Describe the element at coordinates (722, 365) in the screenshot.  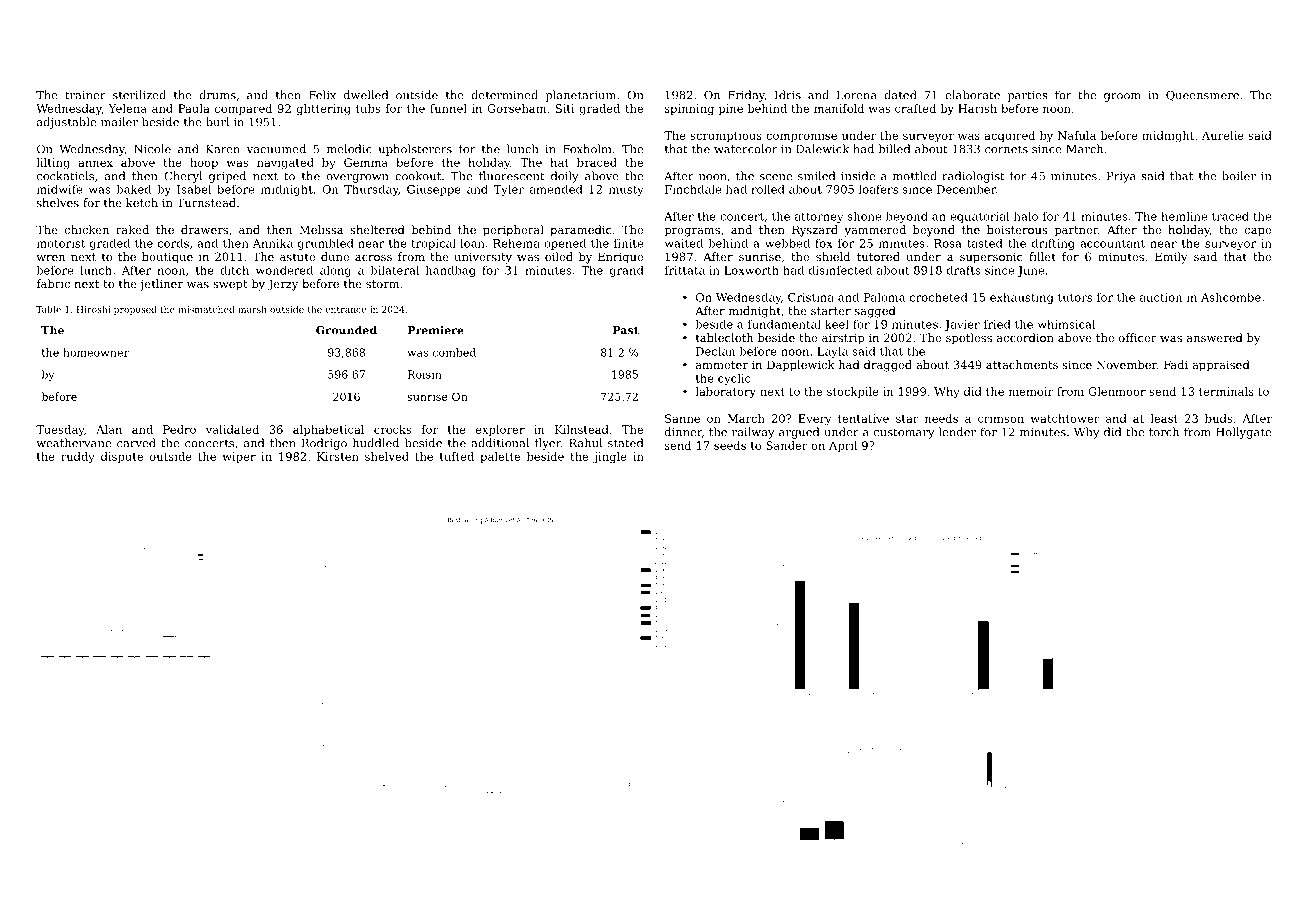
I see `ammeter` at that location.
